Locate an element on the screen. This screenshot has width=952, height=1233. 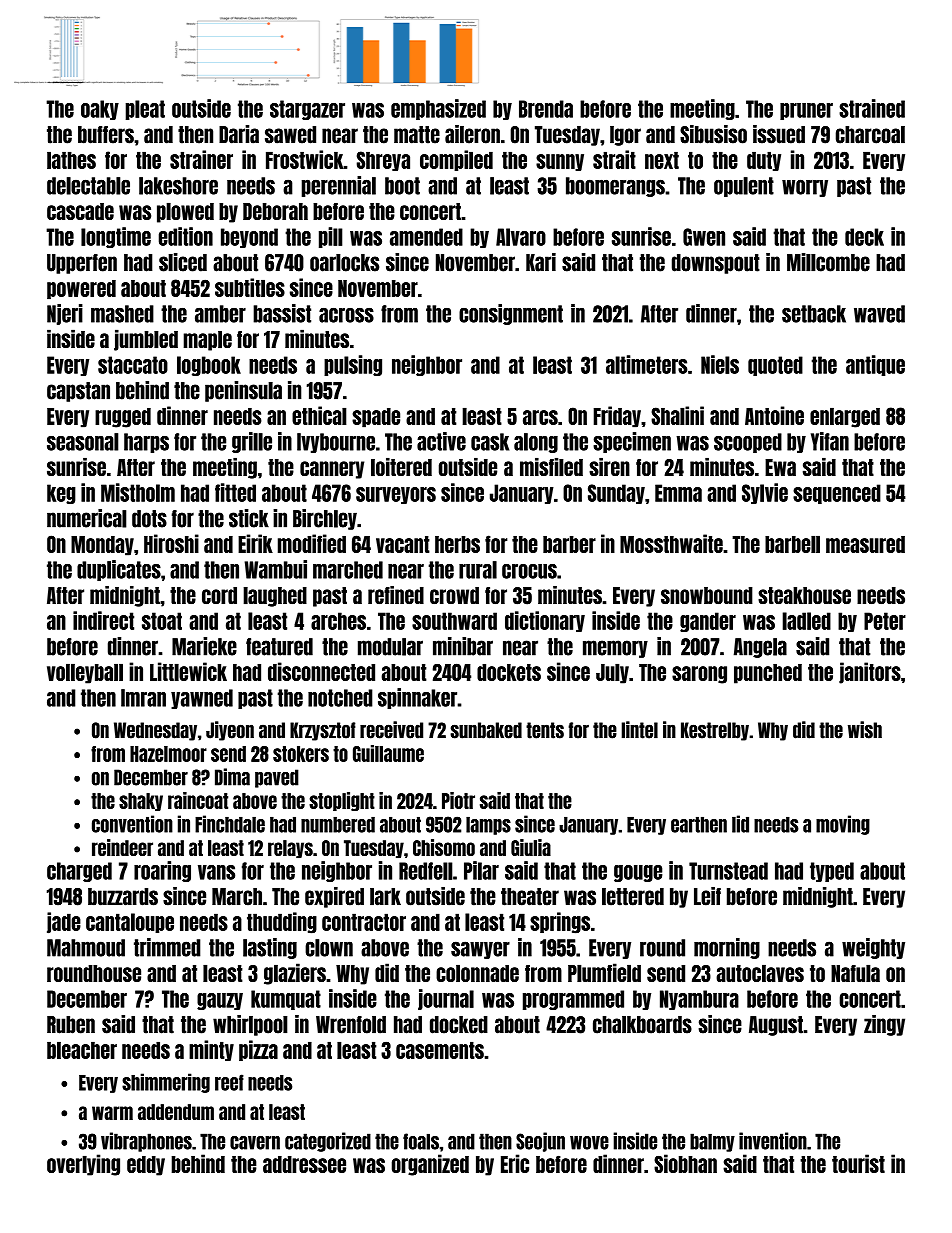
Sibusiso is located at coordinates (713, 134).
